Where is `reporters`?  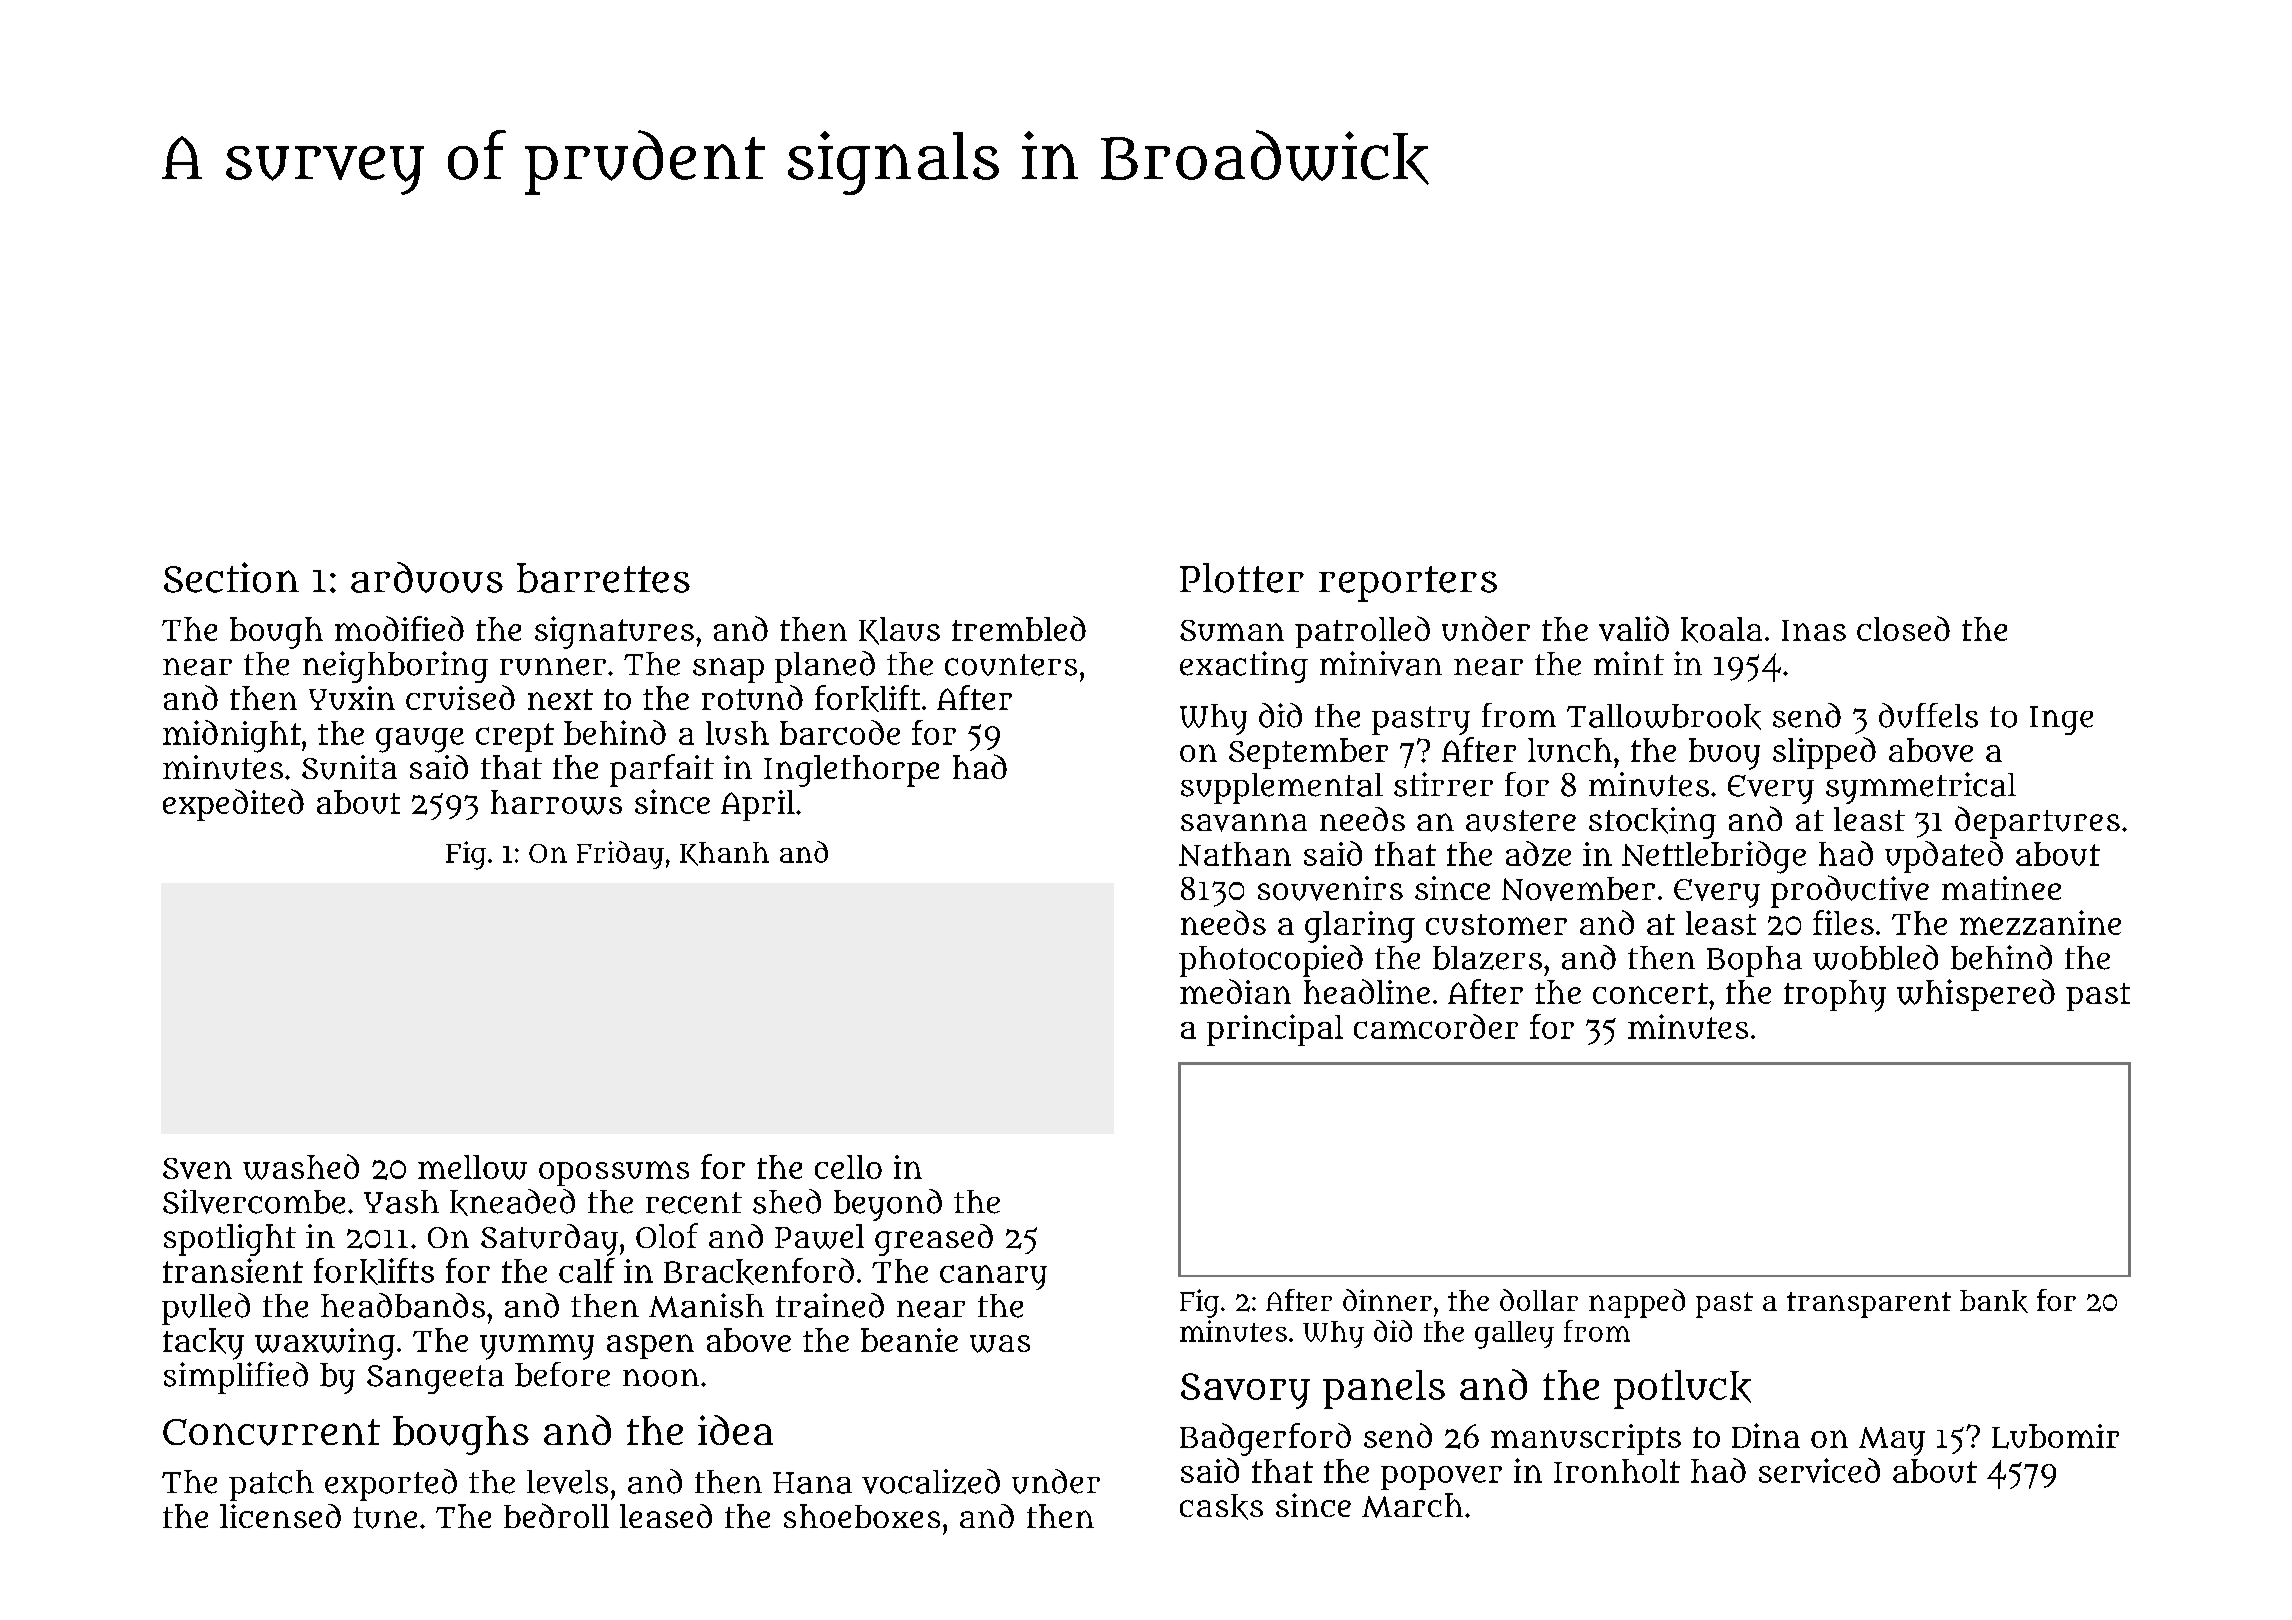 reporters is located at coordinates (1408, 584).
